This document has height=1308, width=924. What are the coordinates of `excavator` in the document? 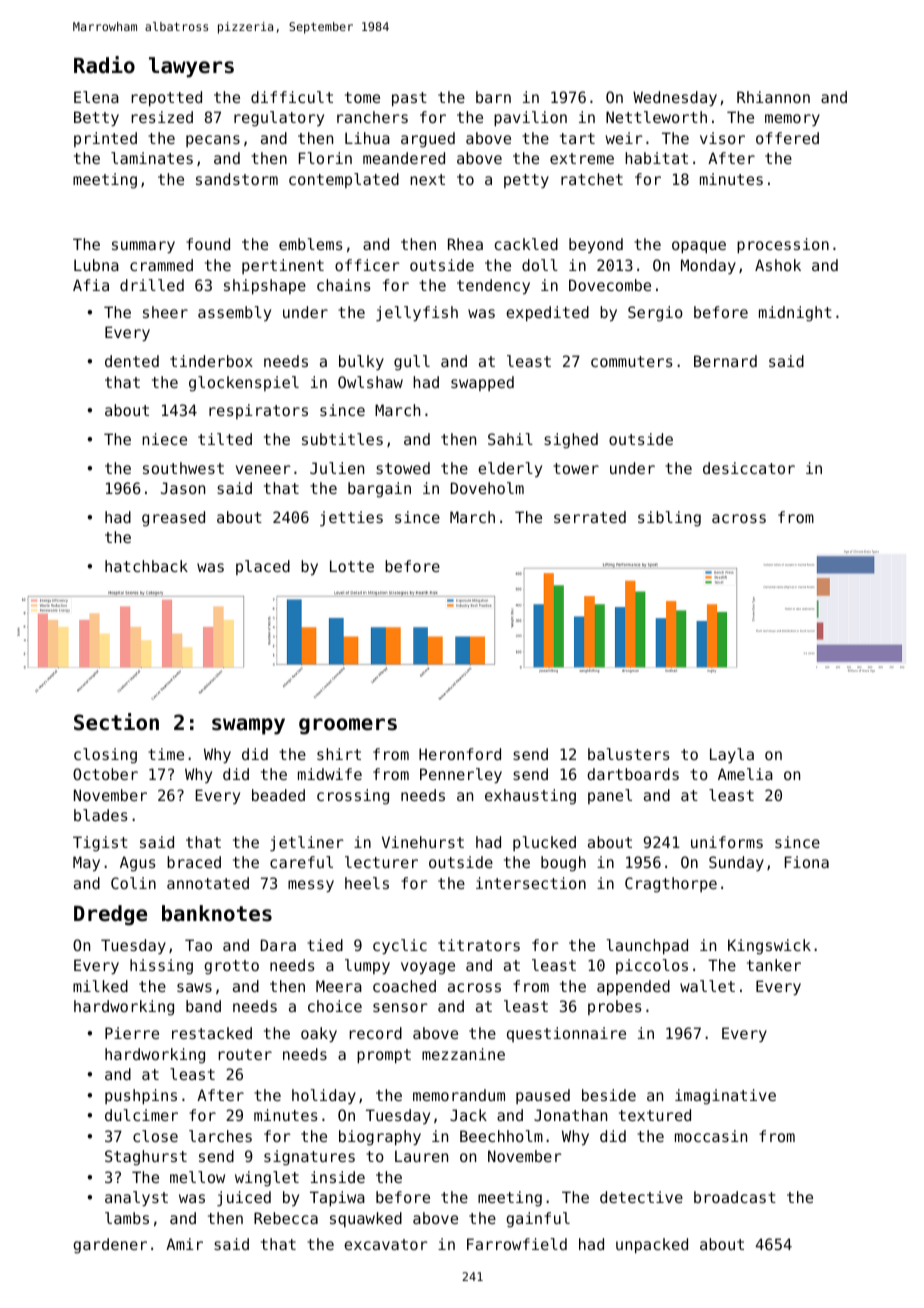 It's located at (386, 1244).
